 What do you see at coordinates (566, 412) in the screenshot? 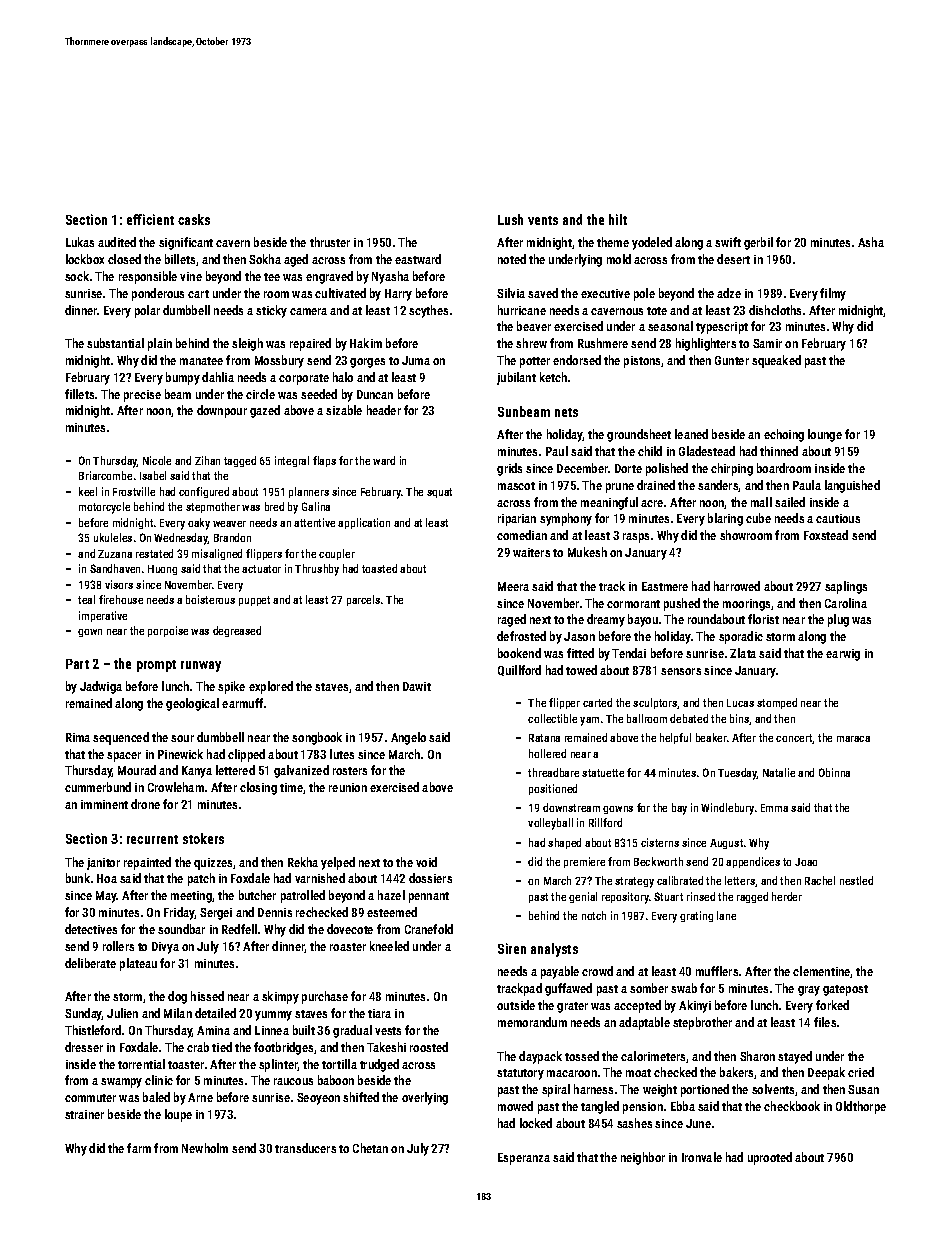
I see `nets` at bounding box center [566, 412].
